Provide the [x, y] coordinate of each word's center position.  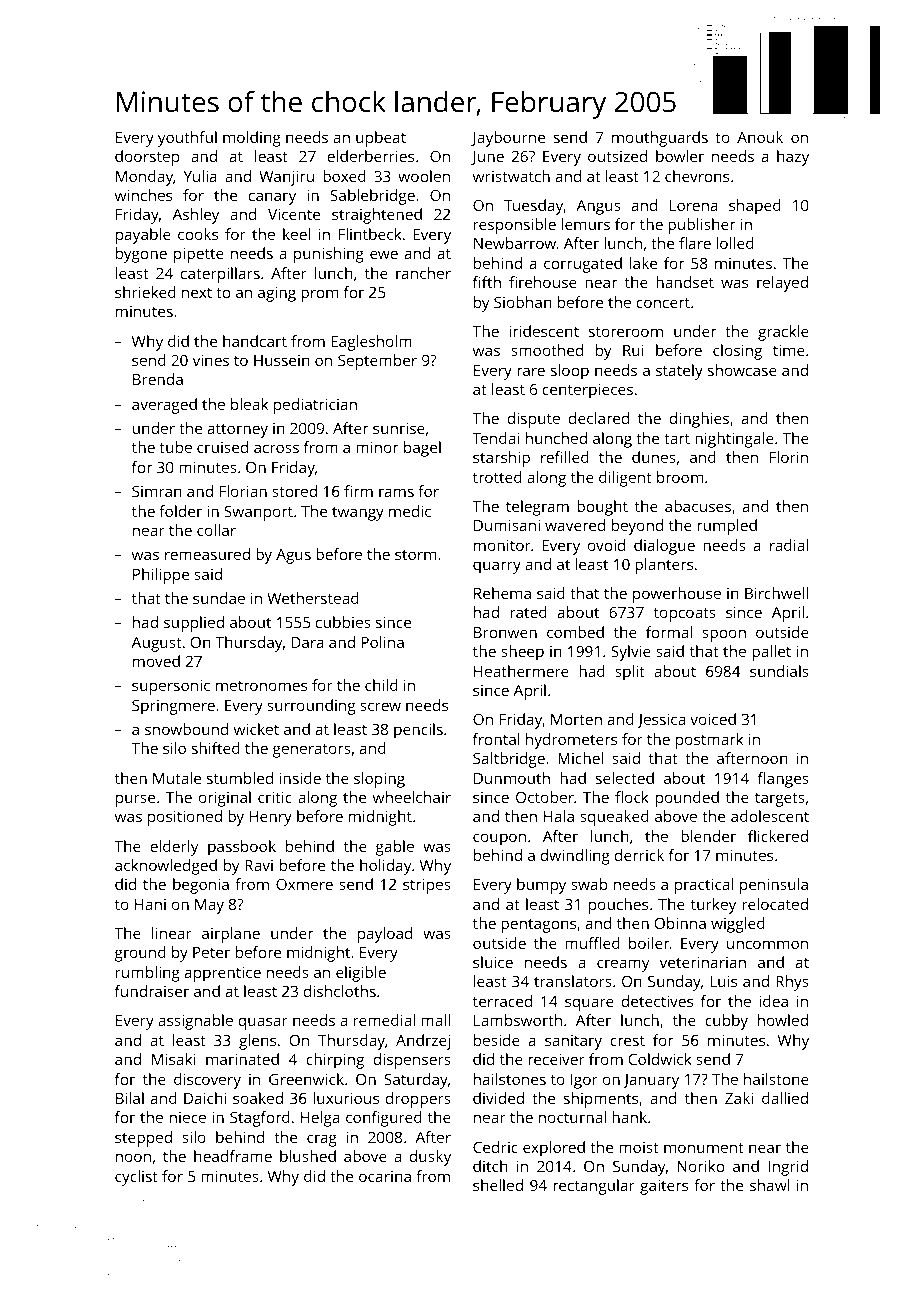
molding [252, 139]
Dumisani [507, 525]
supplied [194, 624]
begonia [201, 886]
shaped [755, 207]
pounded [687, 799]
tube [175, 447]
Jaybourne [508, 139]
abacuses [698, 506]
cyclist [136, 1178]
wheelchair [412, 797]
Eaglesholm [371, 343]
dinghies [699, 420]
